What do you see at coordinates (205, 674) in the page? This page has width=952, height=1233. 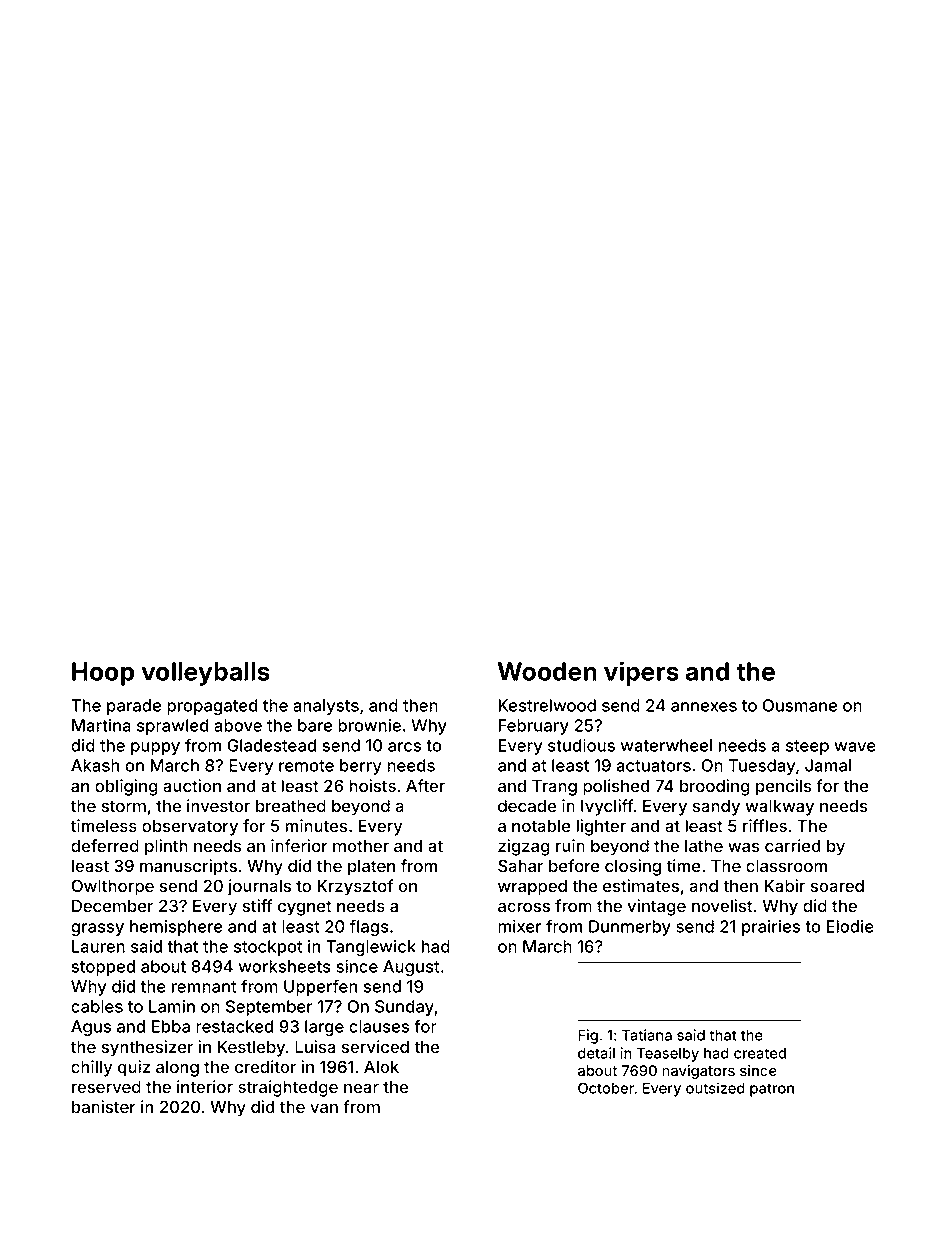 I see `volleyballs` at bounding box center [205, 674].
